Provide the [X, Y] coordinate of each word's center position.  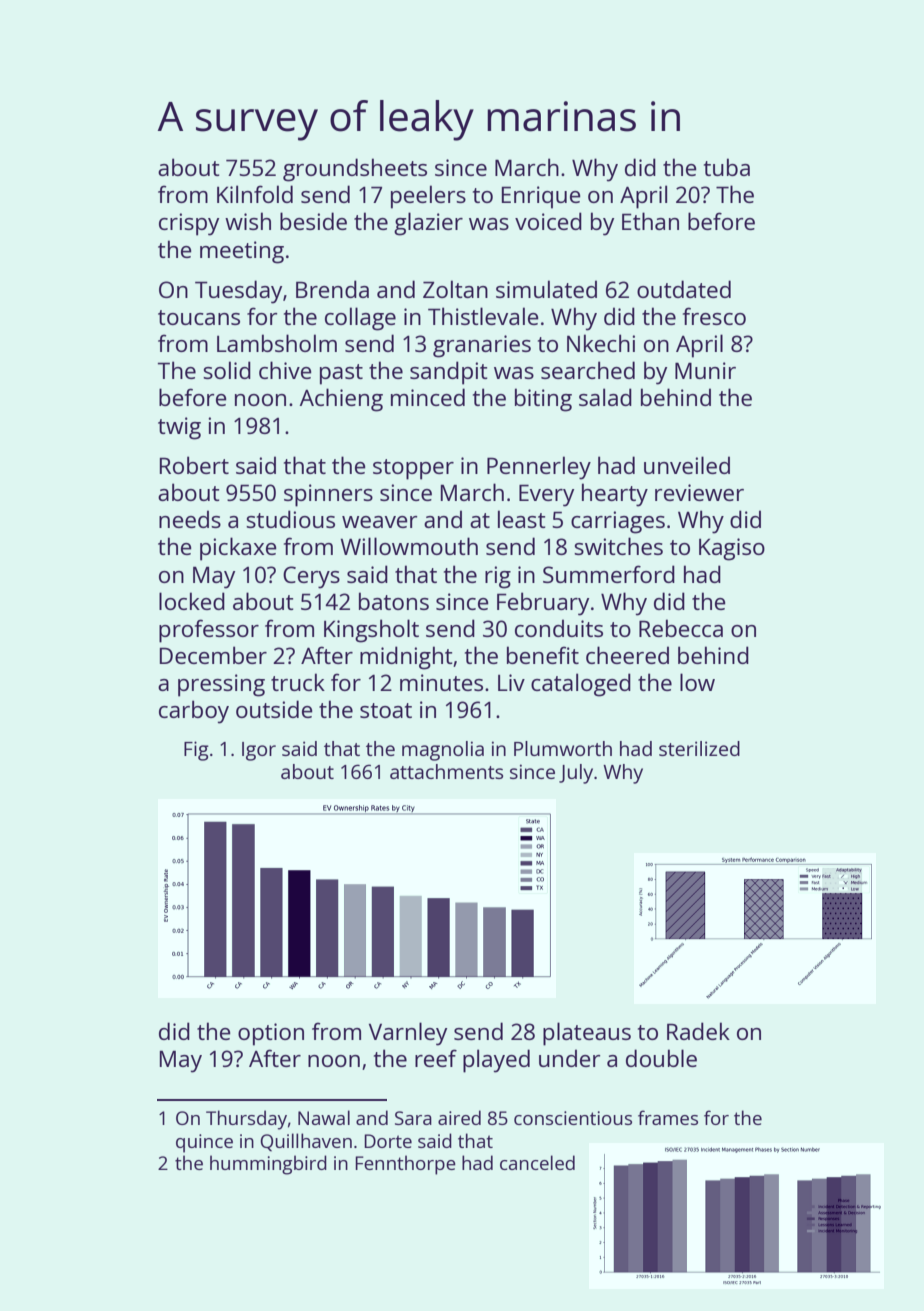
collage [360, 319]
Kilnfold [255, 194]
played [496, 1061]
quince [204, 1143]
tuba [727, 167]
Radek [698, 1031]
